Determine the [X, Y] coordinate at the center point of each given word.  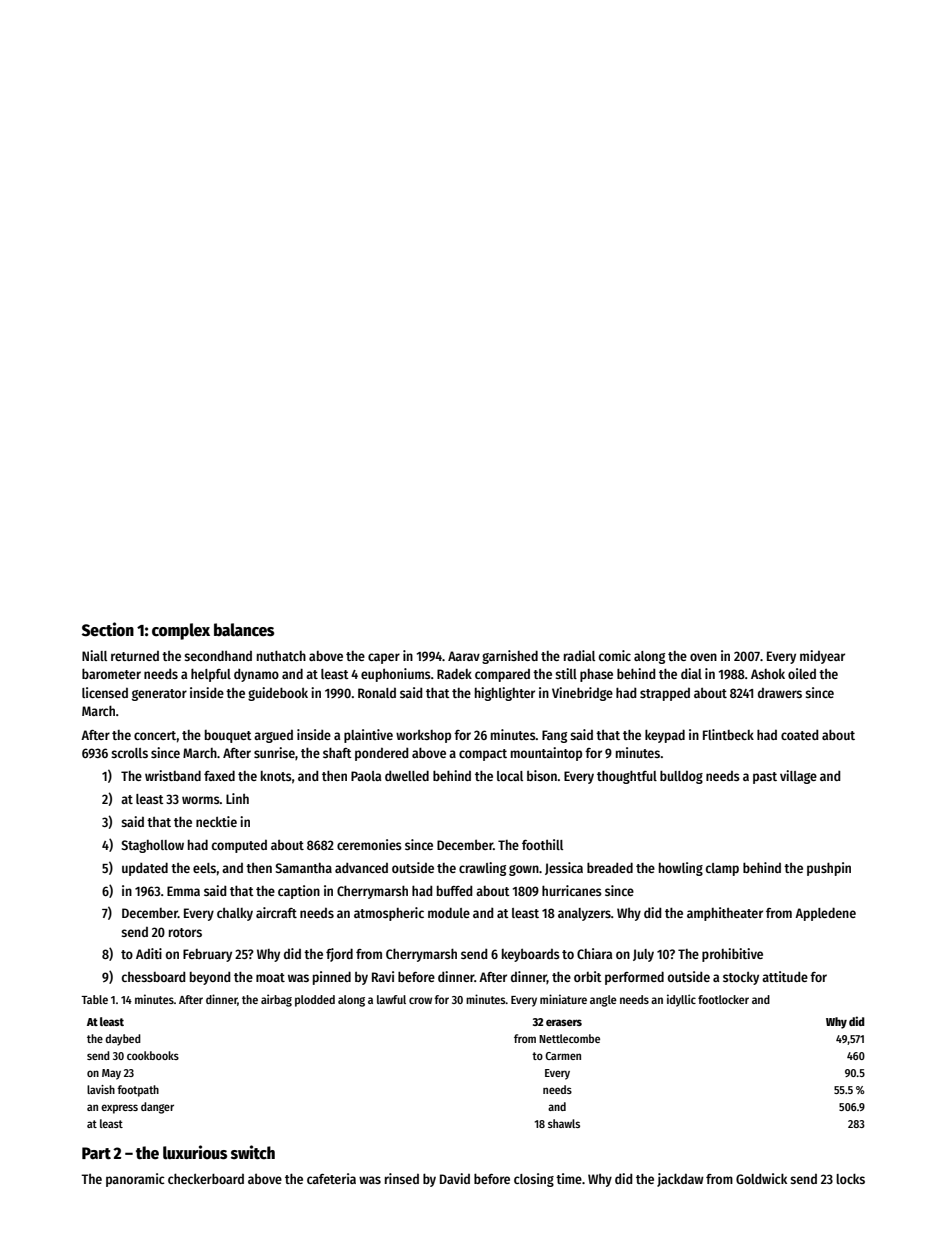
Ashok [768, 674]
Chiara [594, 953]
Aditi [149, 953]
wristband [173, 775]
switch [253, 1152]
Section [108, 629]
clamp [722, 869]
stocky [741, 978]
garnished [510, 657]
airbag [276, 1000]
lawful [391, 999]
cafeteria [331, 1178]
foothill [542, 844]
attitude [785, 976]
